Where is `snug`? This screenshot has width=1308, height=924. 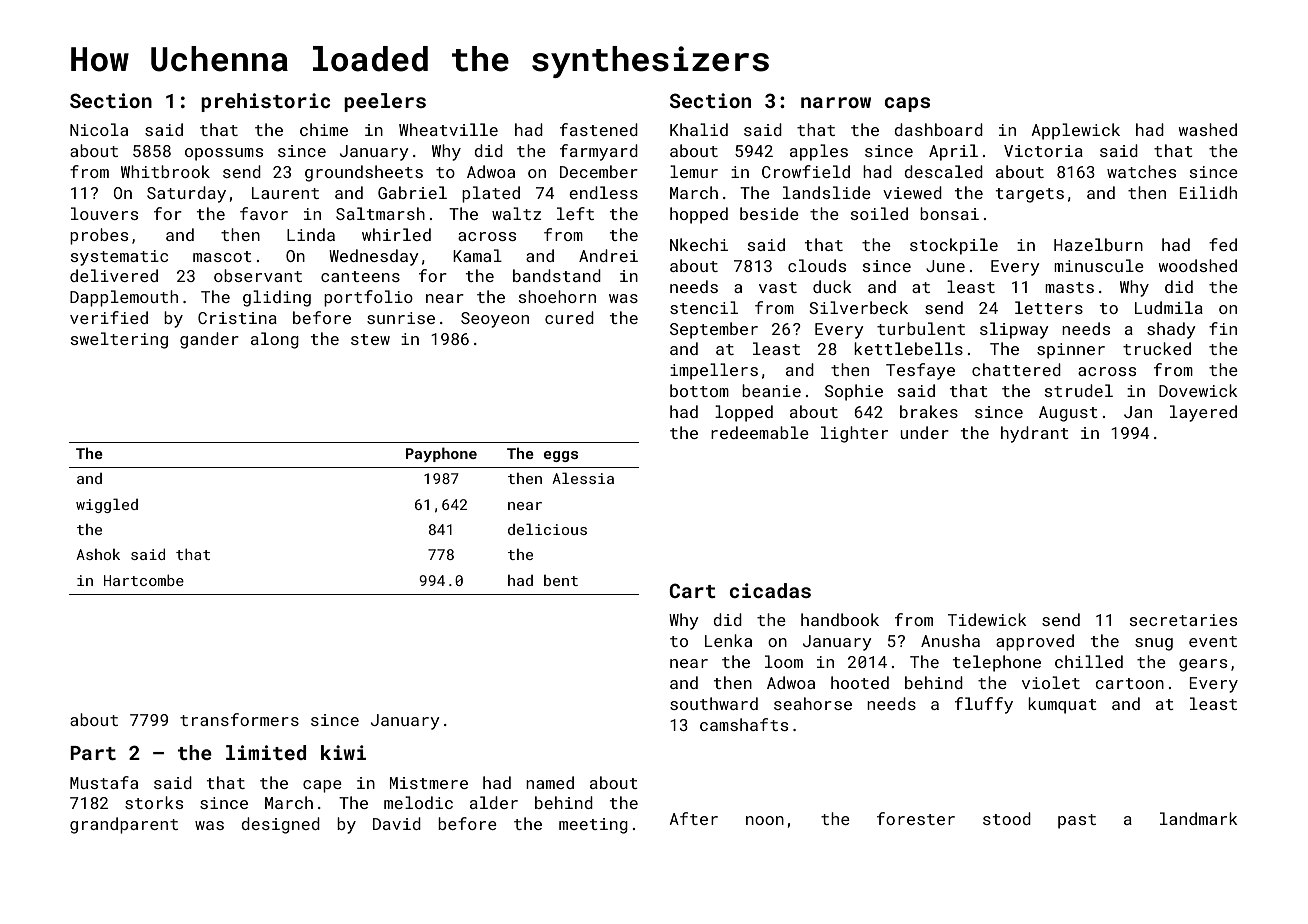 snug is located at coordinates (1154, 644).
